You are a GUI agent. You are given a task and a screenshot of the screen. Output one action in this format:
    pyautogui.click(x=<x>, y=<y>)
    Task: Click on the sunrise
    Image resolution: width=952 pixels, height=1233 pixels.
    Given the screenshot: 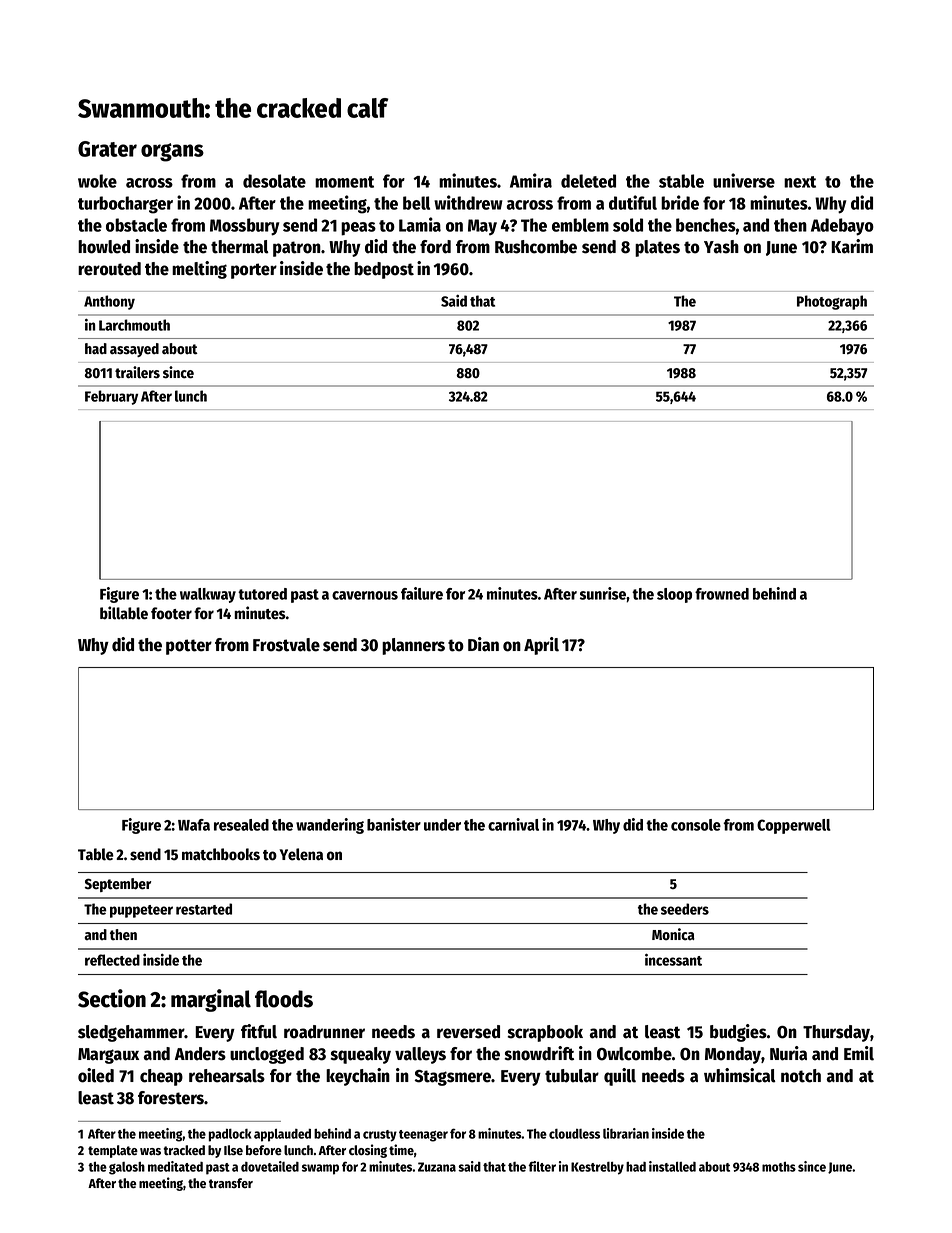 What is the action you would take?
    pyautogui.click(x=603, y=593)
